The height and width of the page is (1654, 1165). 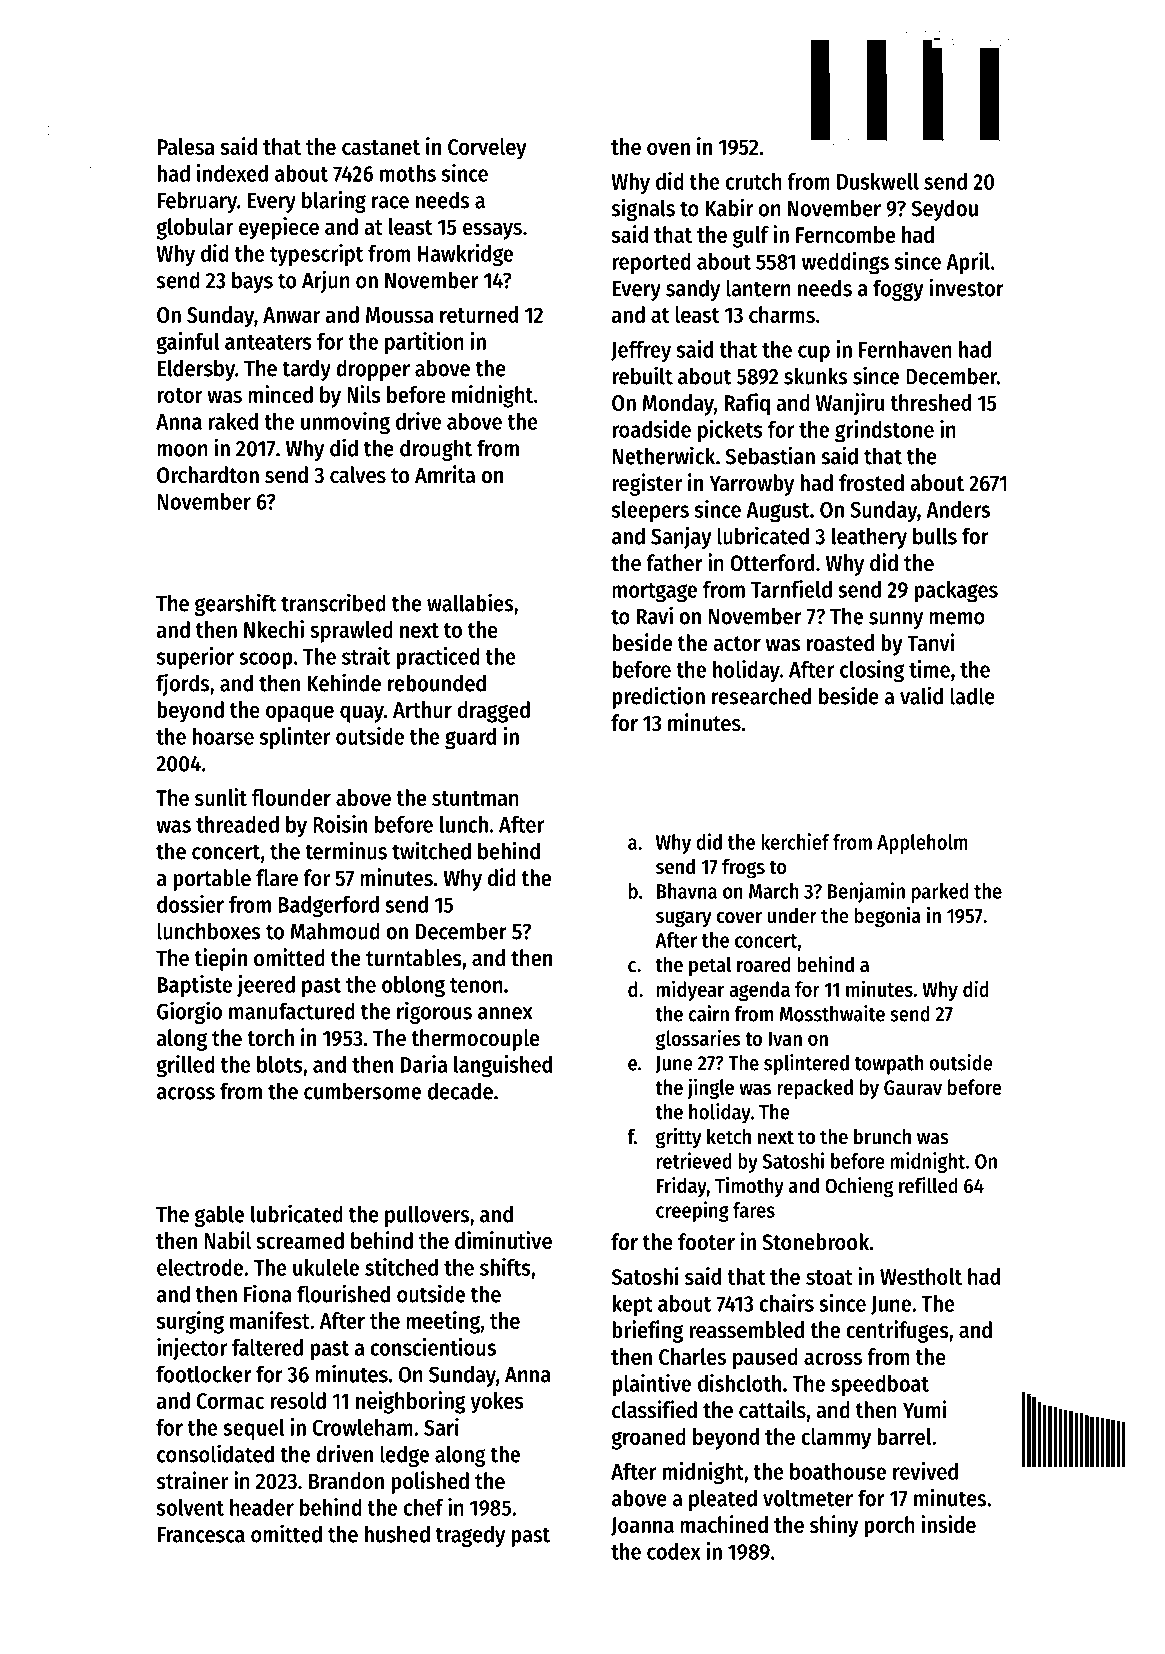 I want to click on Netherwick, so click(x=664, y=455).
